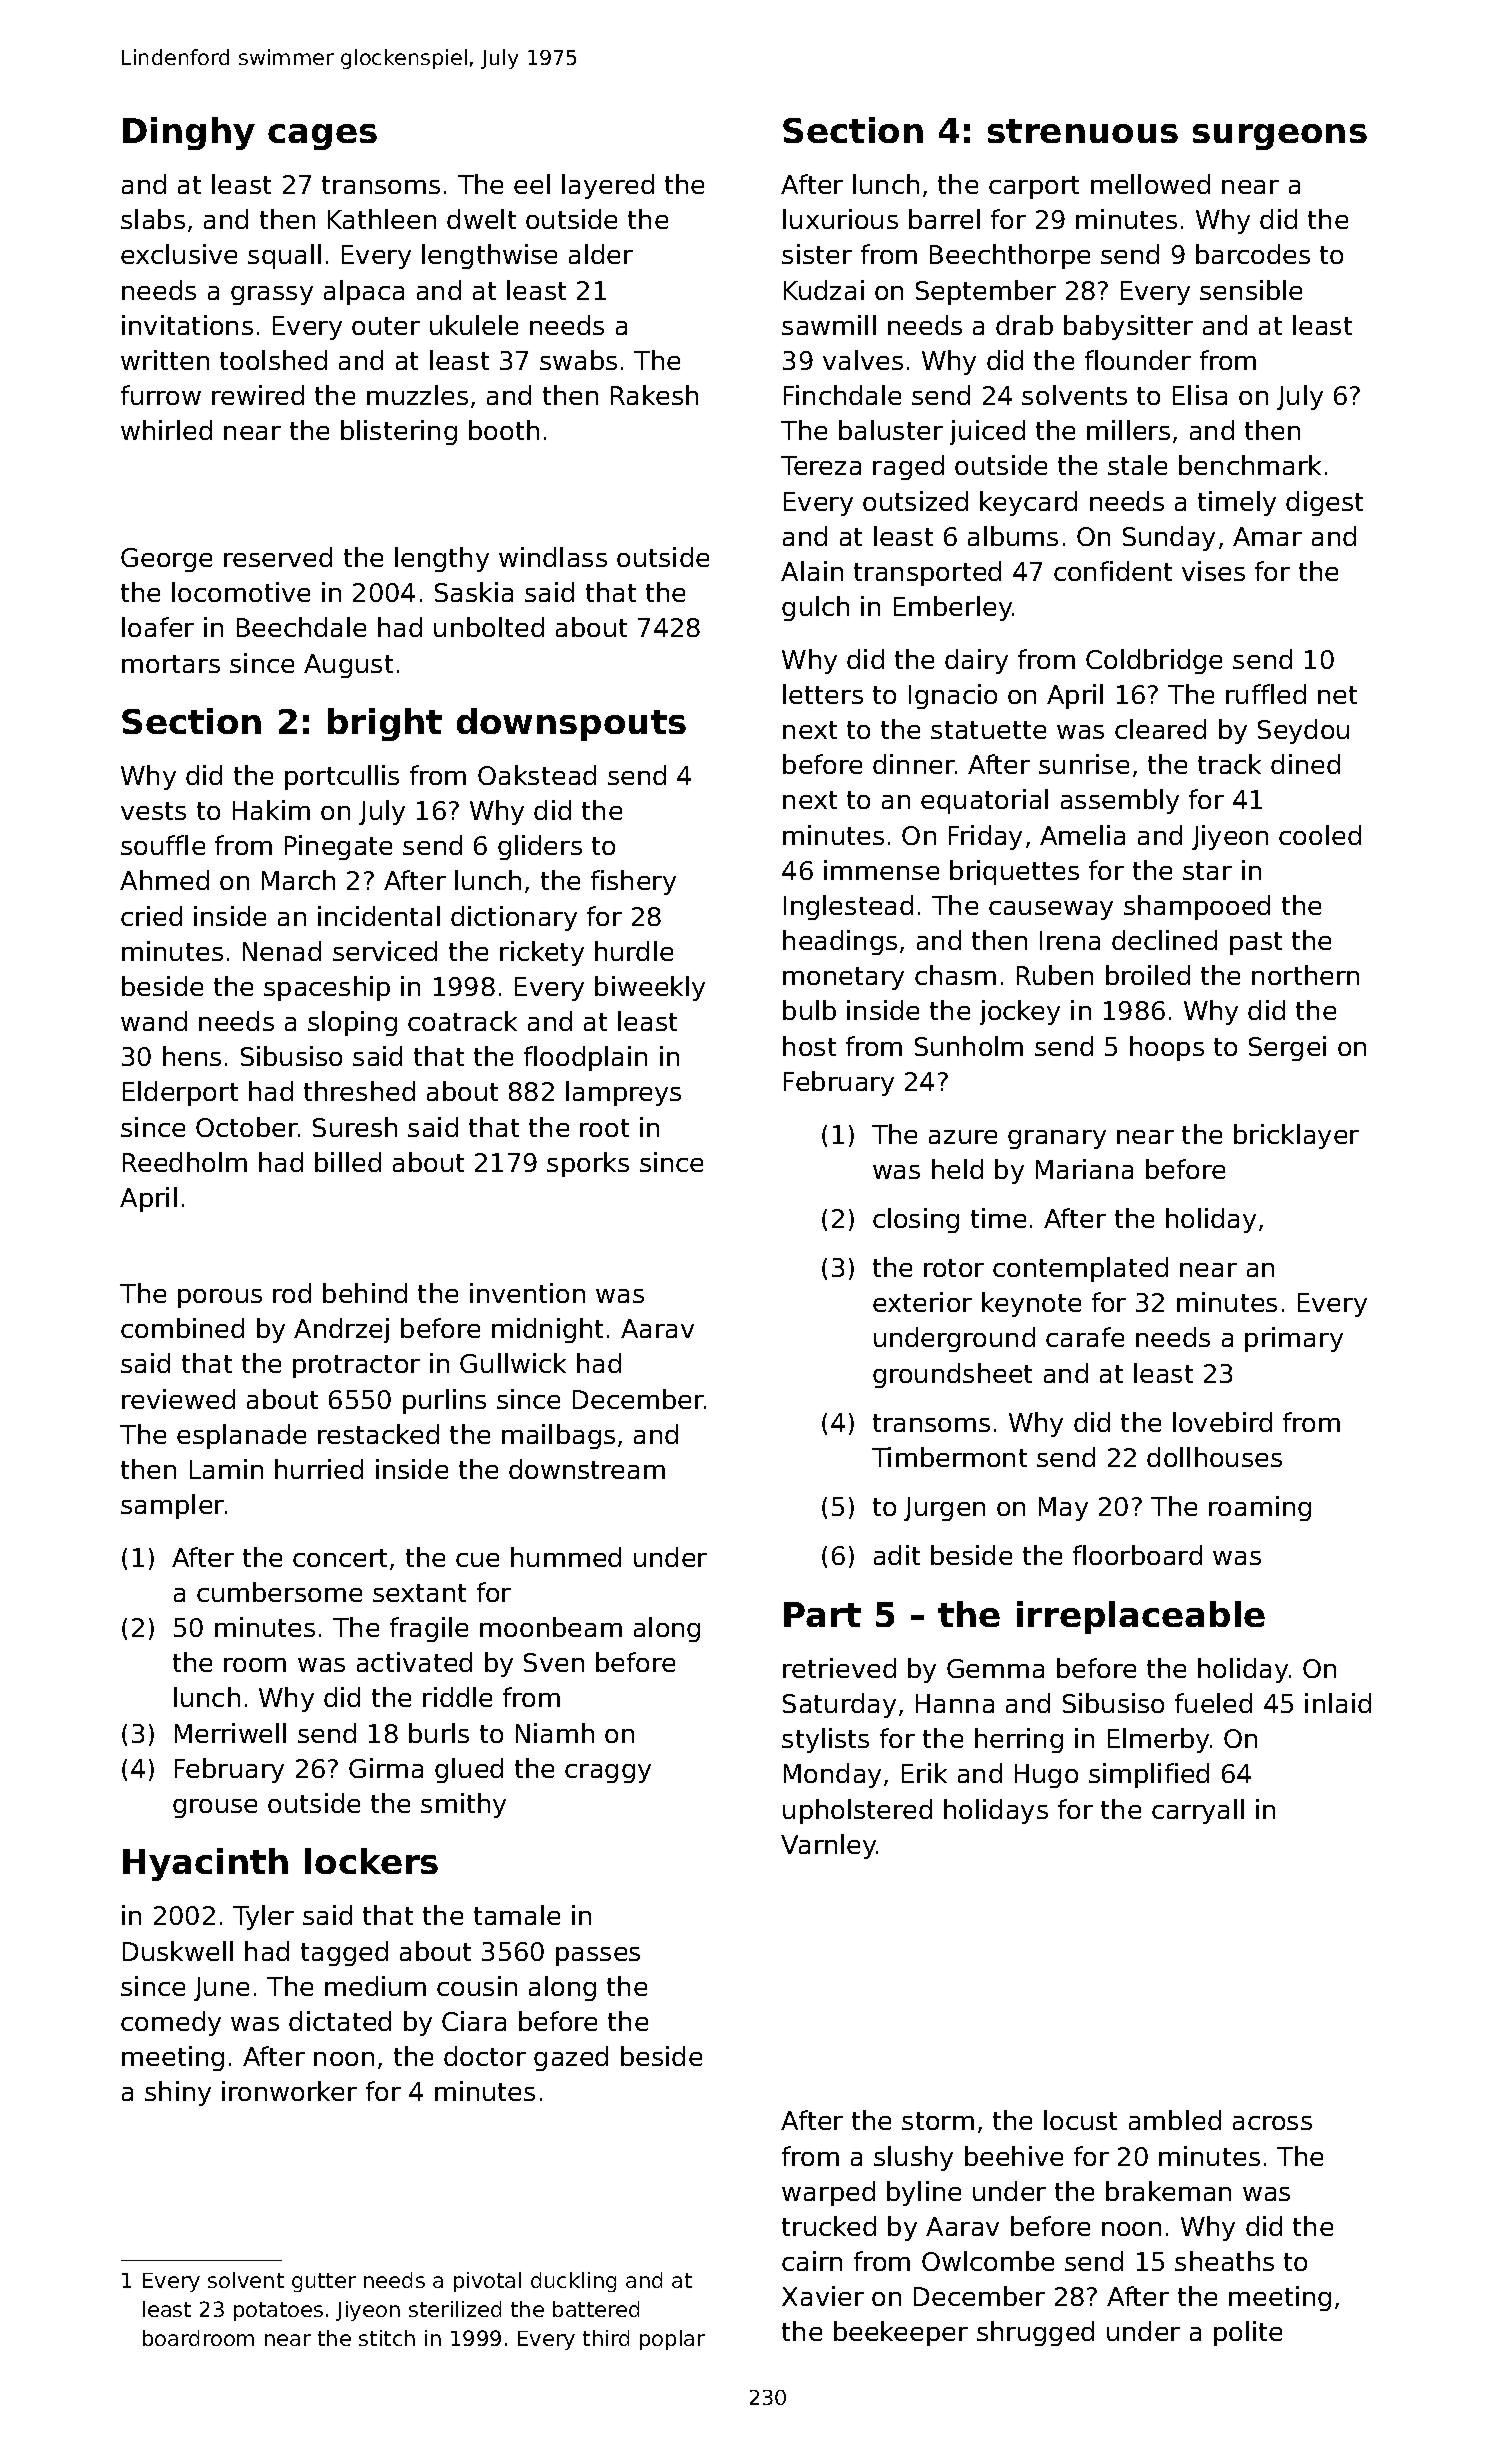 The width and height of the screenshot is (1496, 2464). Describe the element at coordinates (825, 1740) in the screenshot. I see `stylists` at that location.
